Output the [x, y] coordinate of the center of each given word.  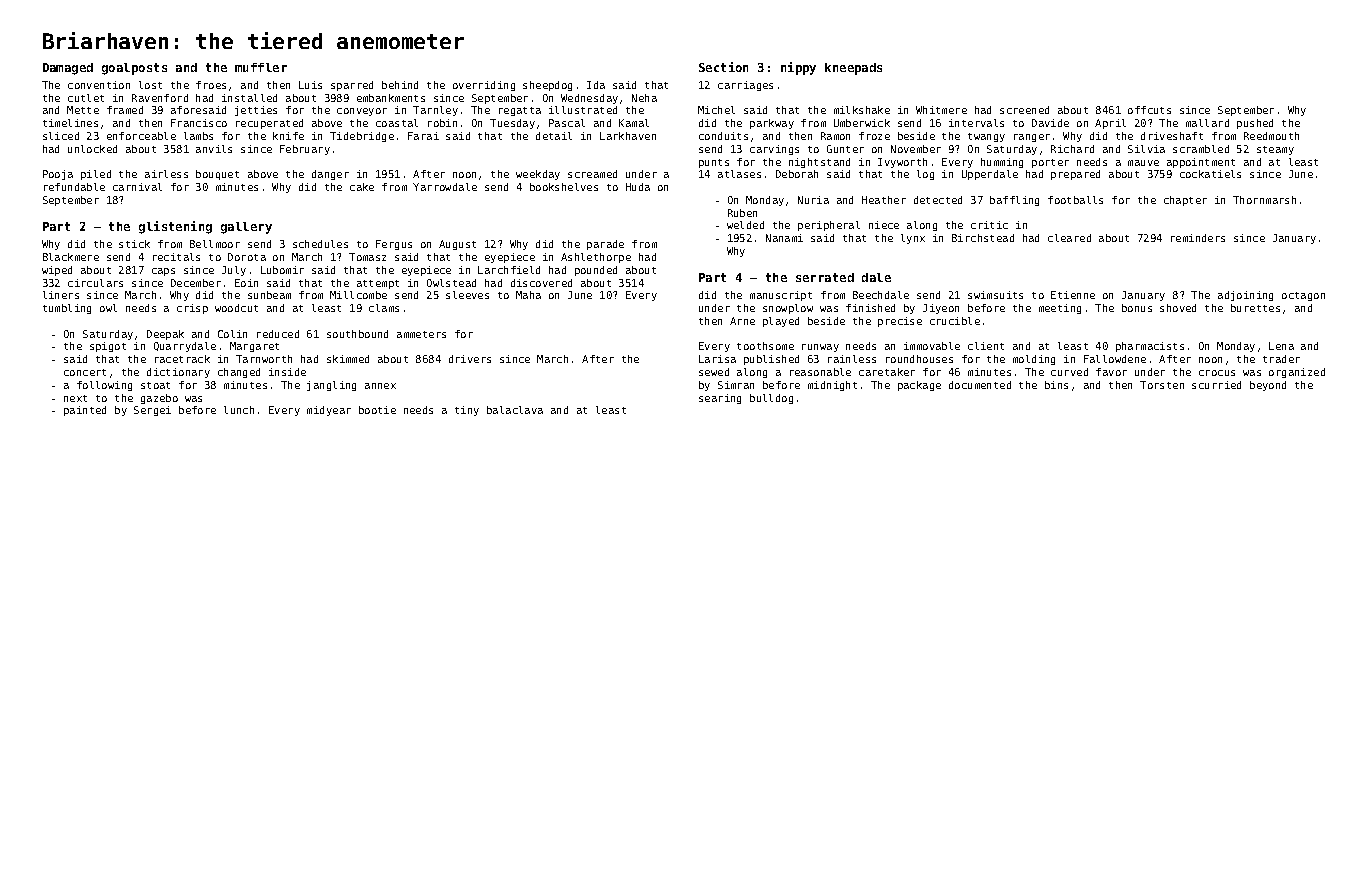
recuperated [269, 124]
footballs [1075, 200]
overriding [484, 86]
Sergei [152, 411]
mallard [1207, 123]
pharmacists [1150, 347]
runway [820, 348]
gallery [246, 228]
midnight [832, 386]
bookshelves [564, 187]
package [919, 386]
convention [99, 85]
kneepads [853, 69]
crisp [192, 309]
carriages [745, 86]
